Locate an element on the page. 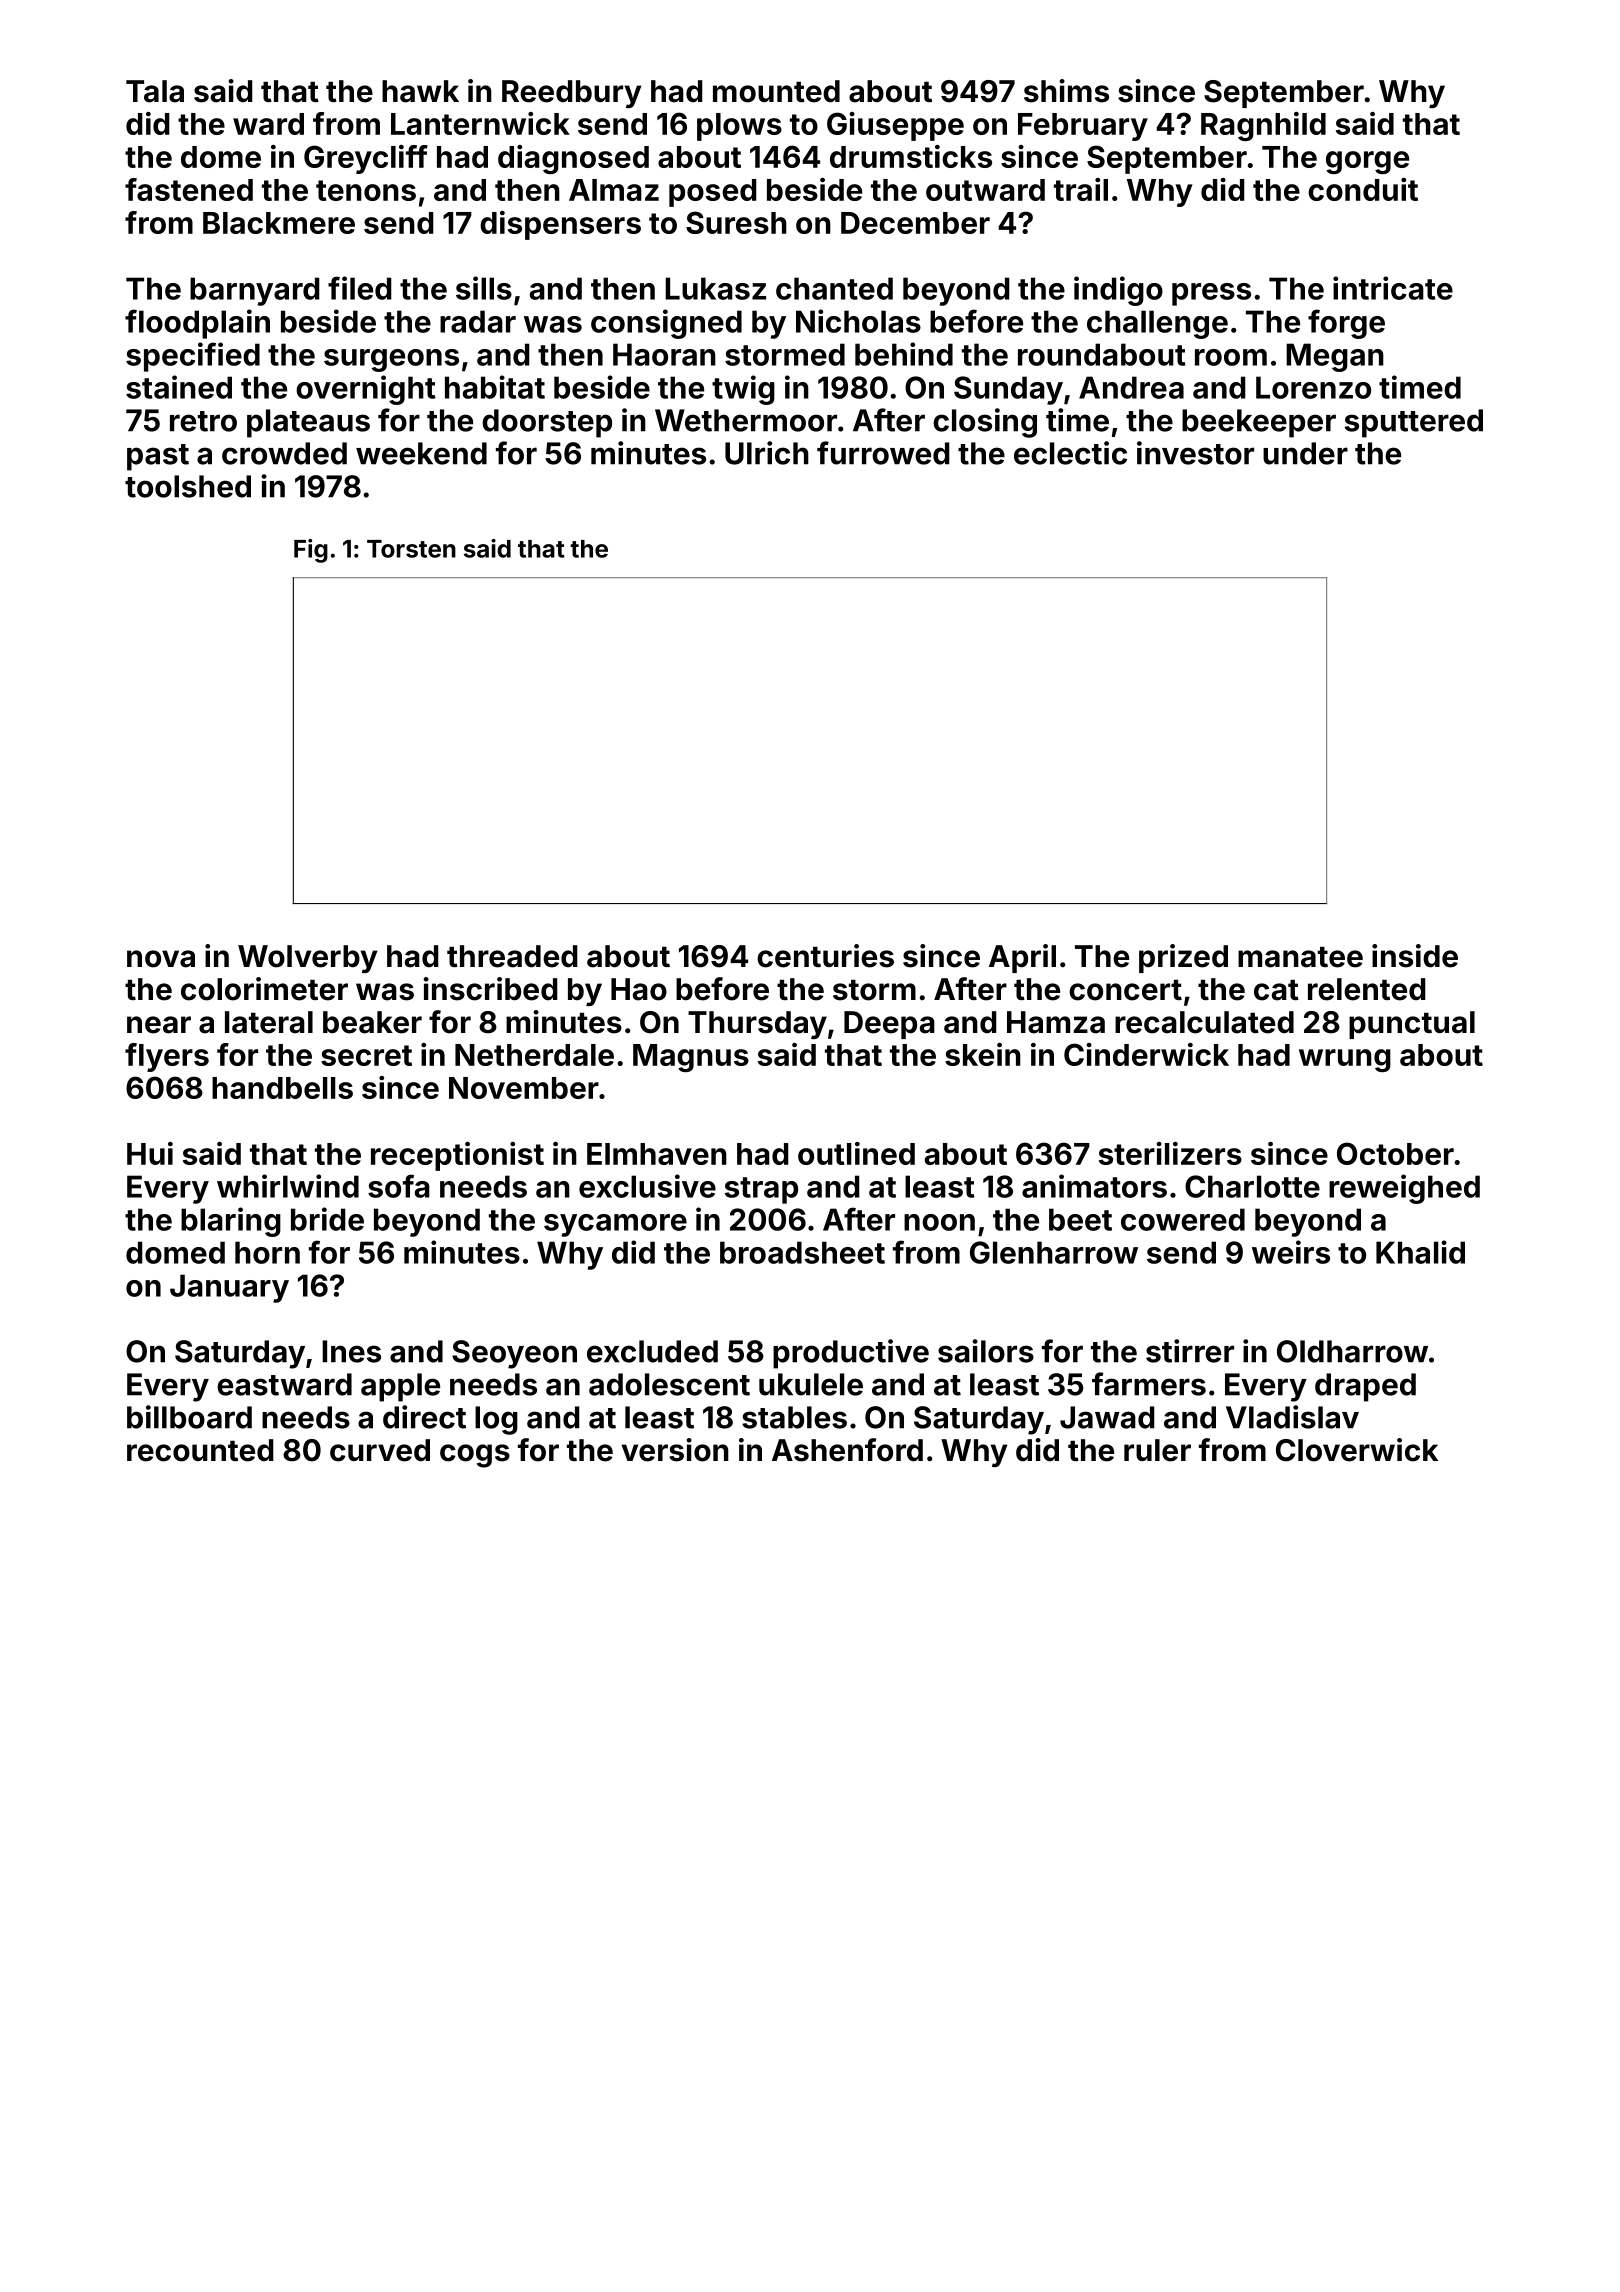  Seoyeon is located at coordinates (514, 1354).
